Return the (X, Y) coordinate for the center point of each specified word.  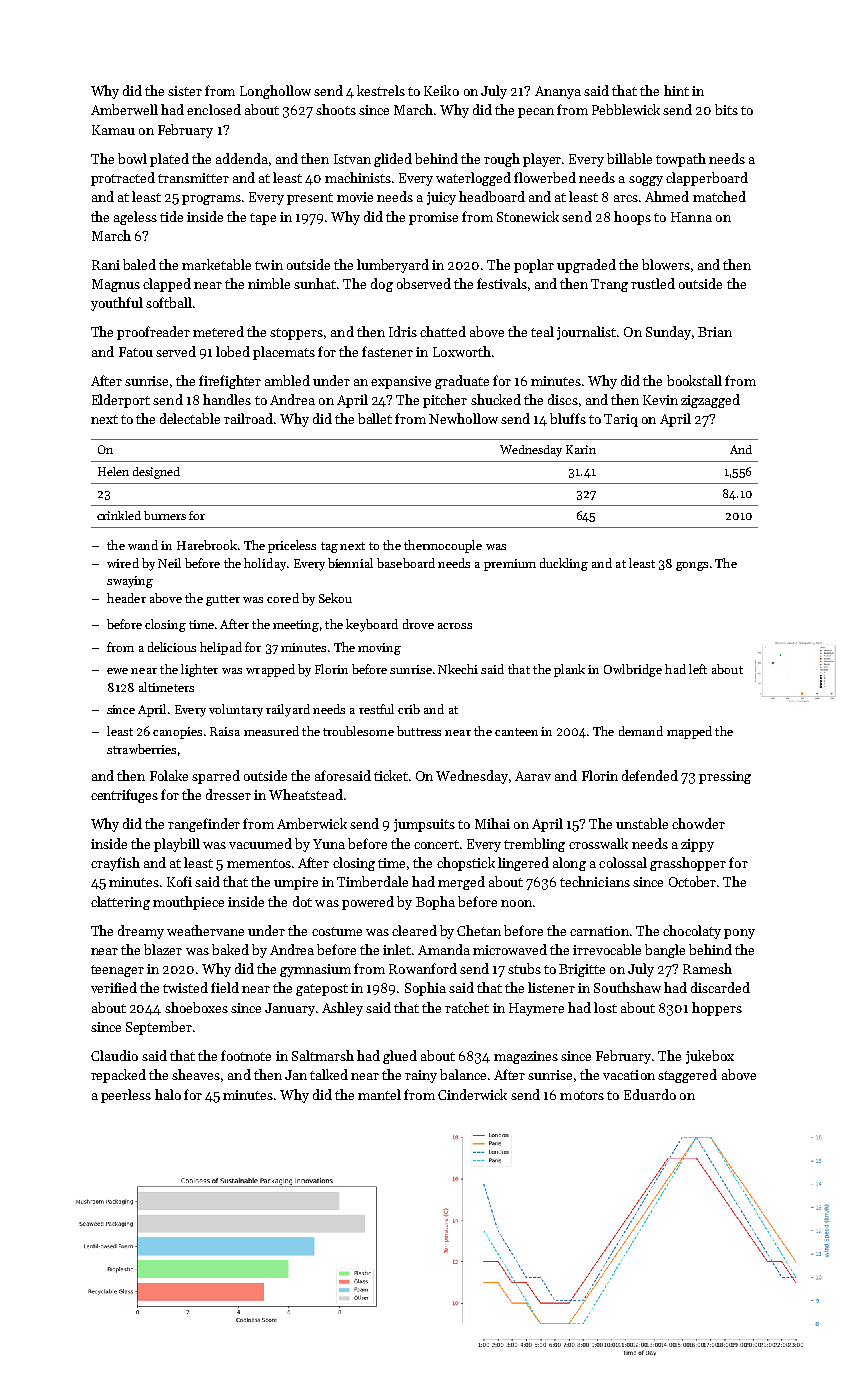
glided (393, 160)
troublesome (358, 731)
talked (329, 1074)
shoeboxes (196, 1007)
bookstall (694, 380)
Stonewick (528, 216)
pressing (725, 777)
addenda (242, 158)
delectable (190, 418)
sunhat (315, 283)
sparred (216, 777)
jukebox (710, 1057)
